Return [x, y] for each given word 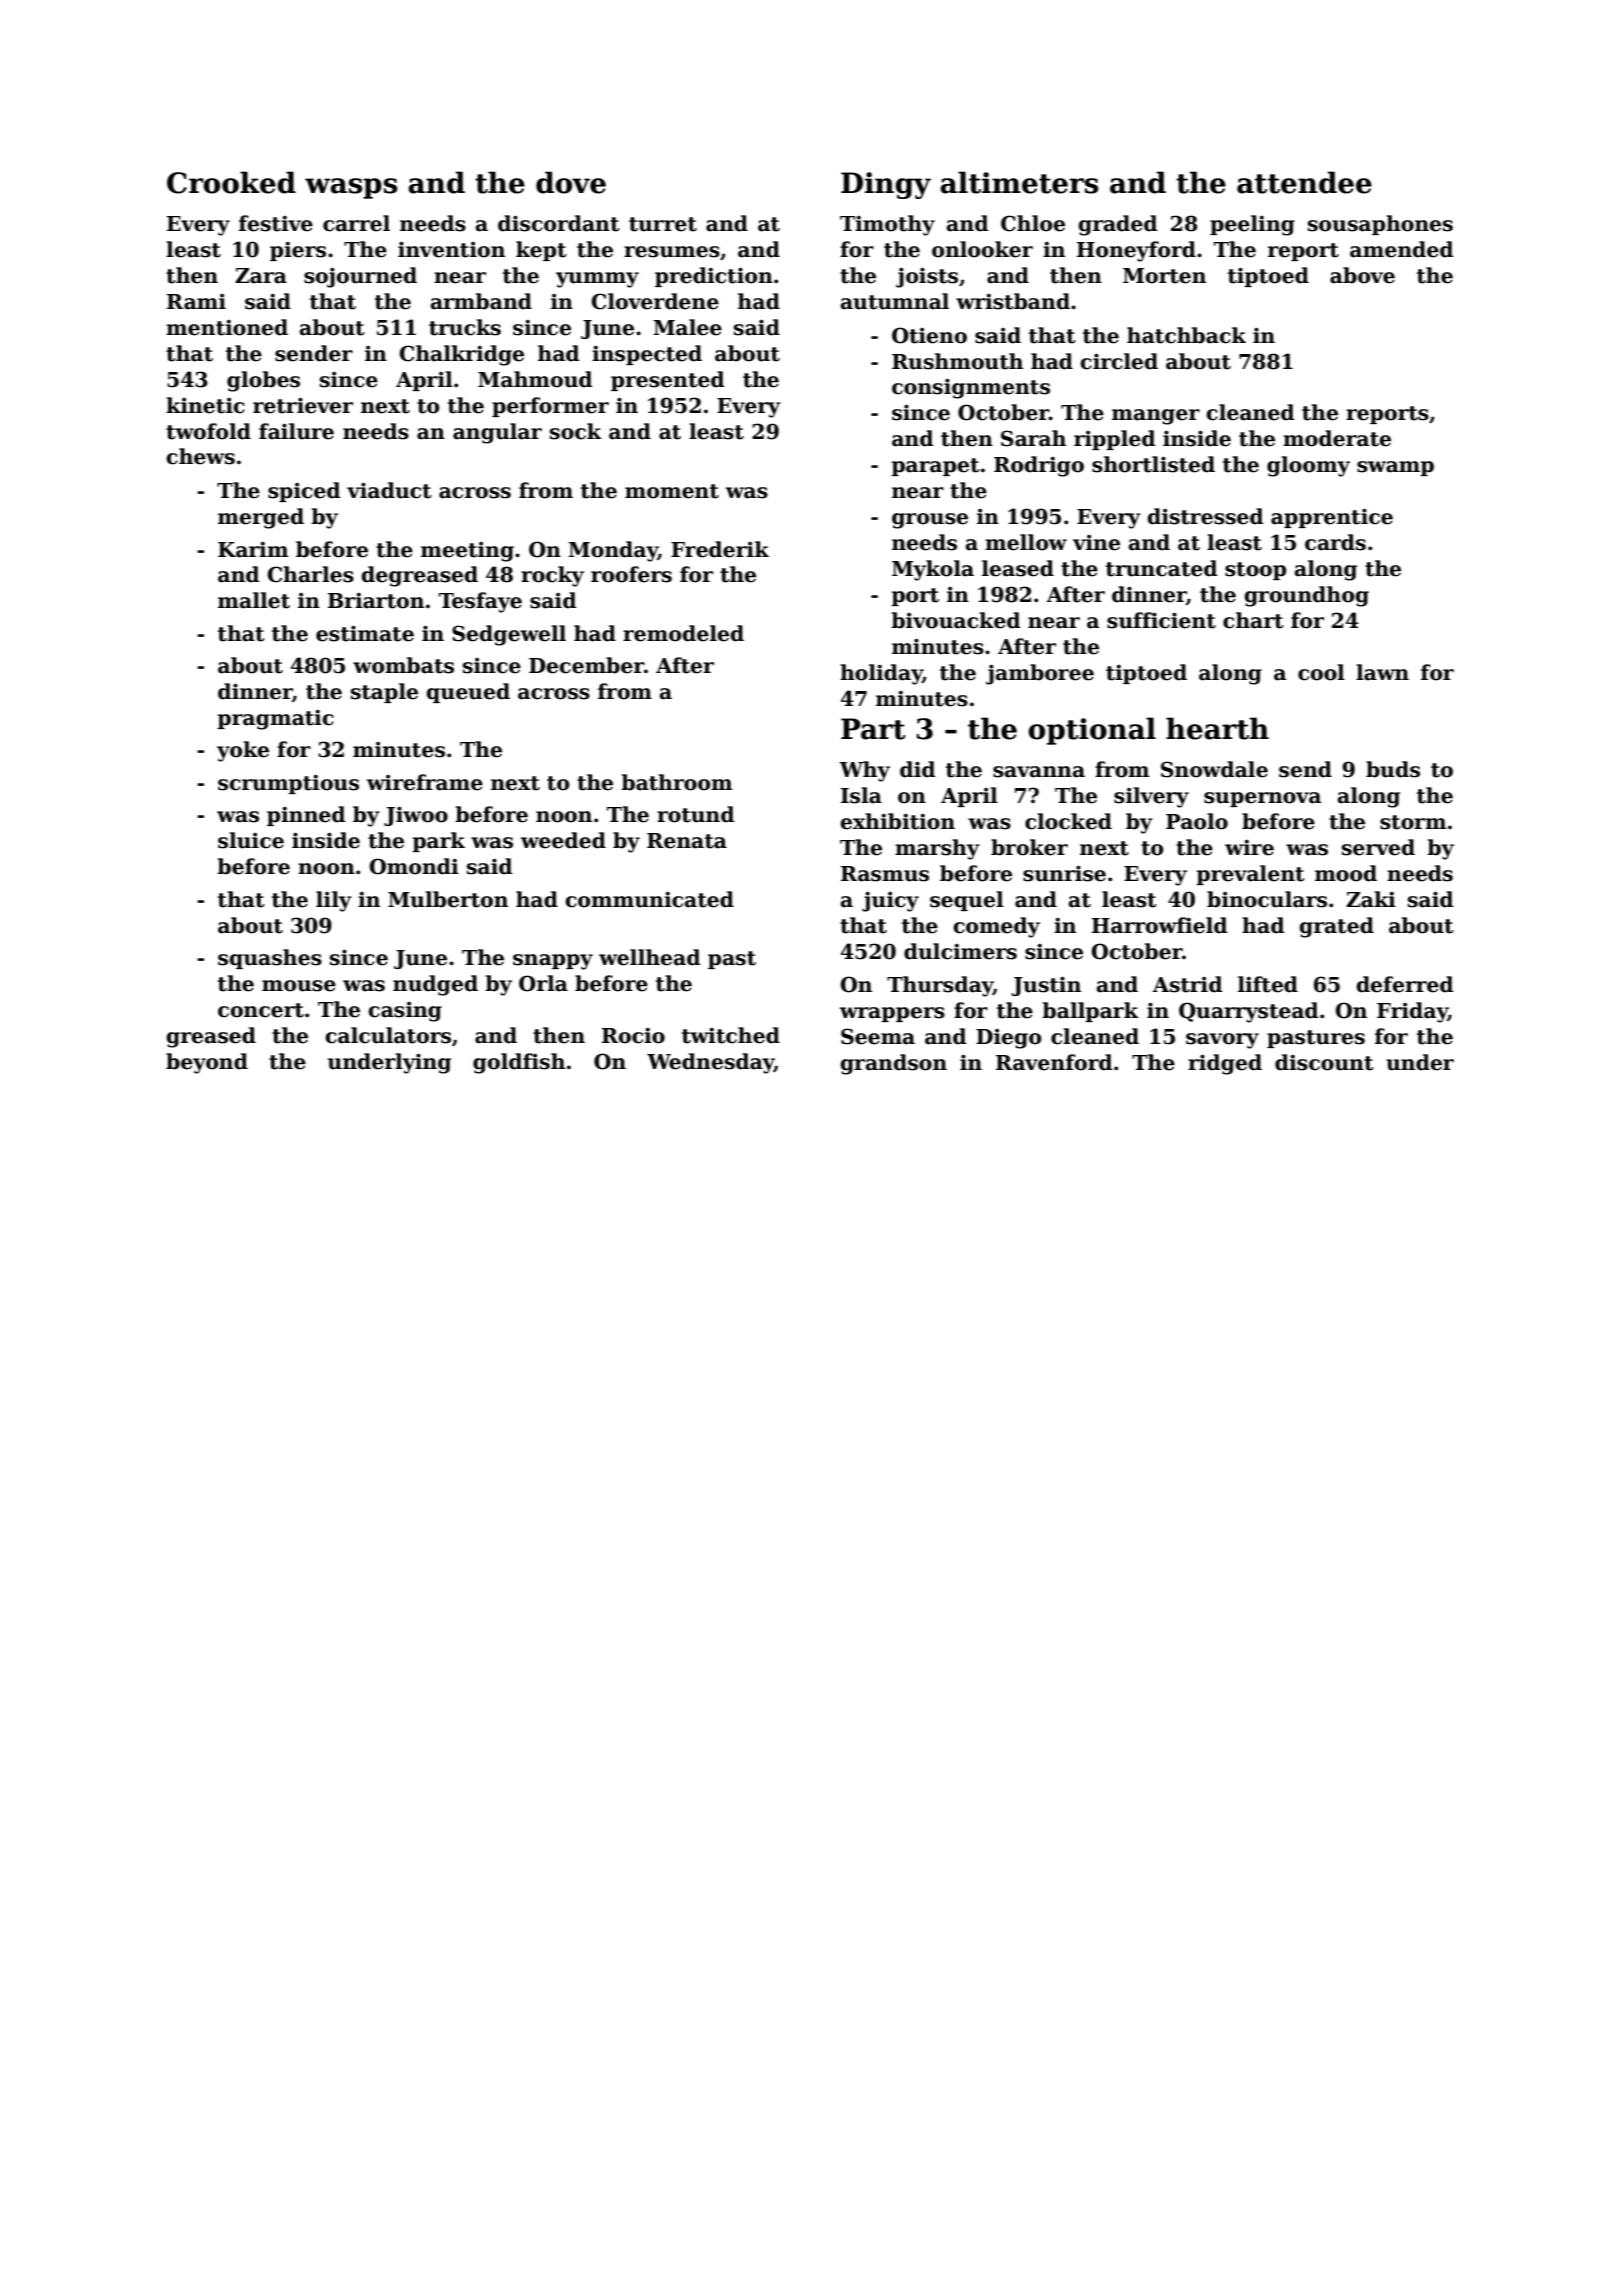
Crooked [231, 182]
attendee [1304, 182]
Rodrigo [1039, 466]
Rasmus [885, 874]
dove [571, 182]
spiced [304, 492]
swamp [1395, 468]
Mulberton [448, 899]
